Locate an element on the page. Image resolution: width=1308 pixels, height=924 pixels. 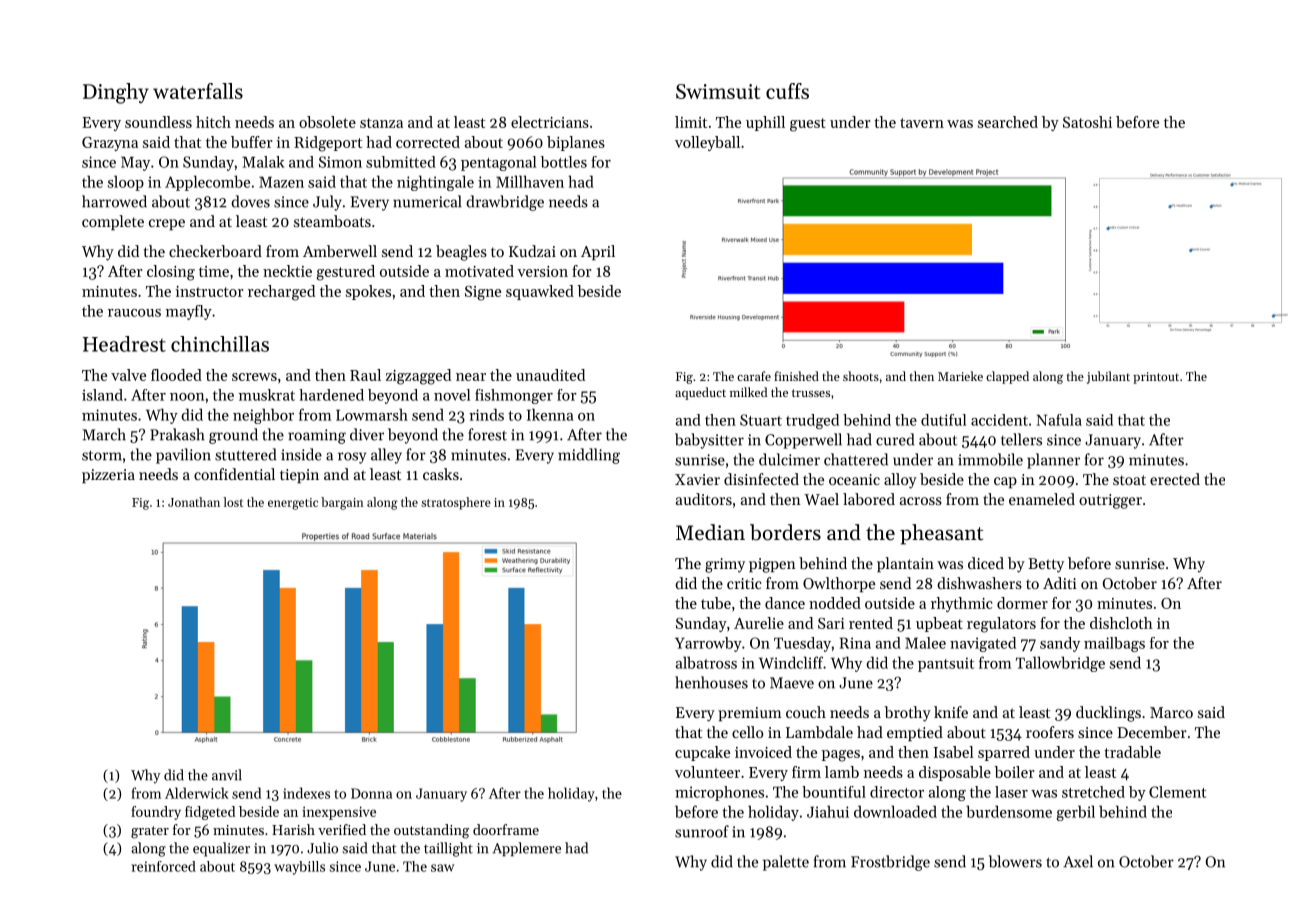
Axel is located at coordinates (1078, 861).
